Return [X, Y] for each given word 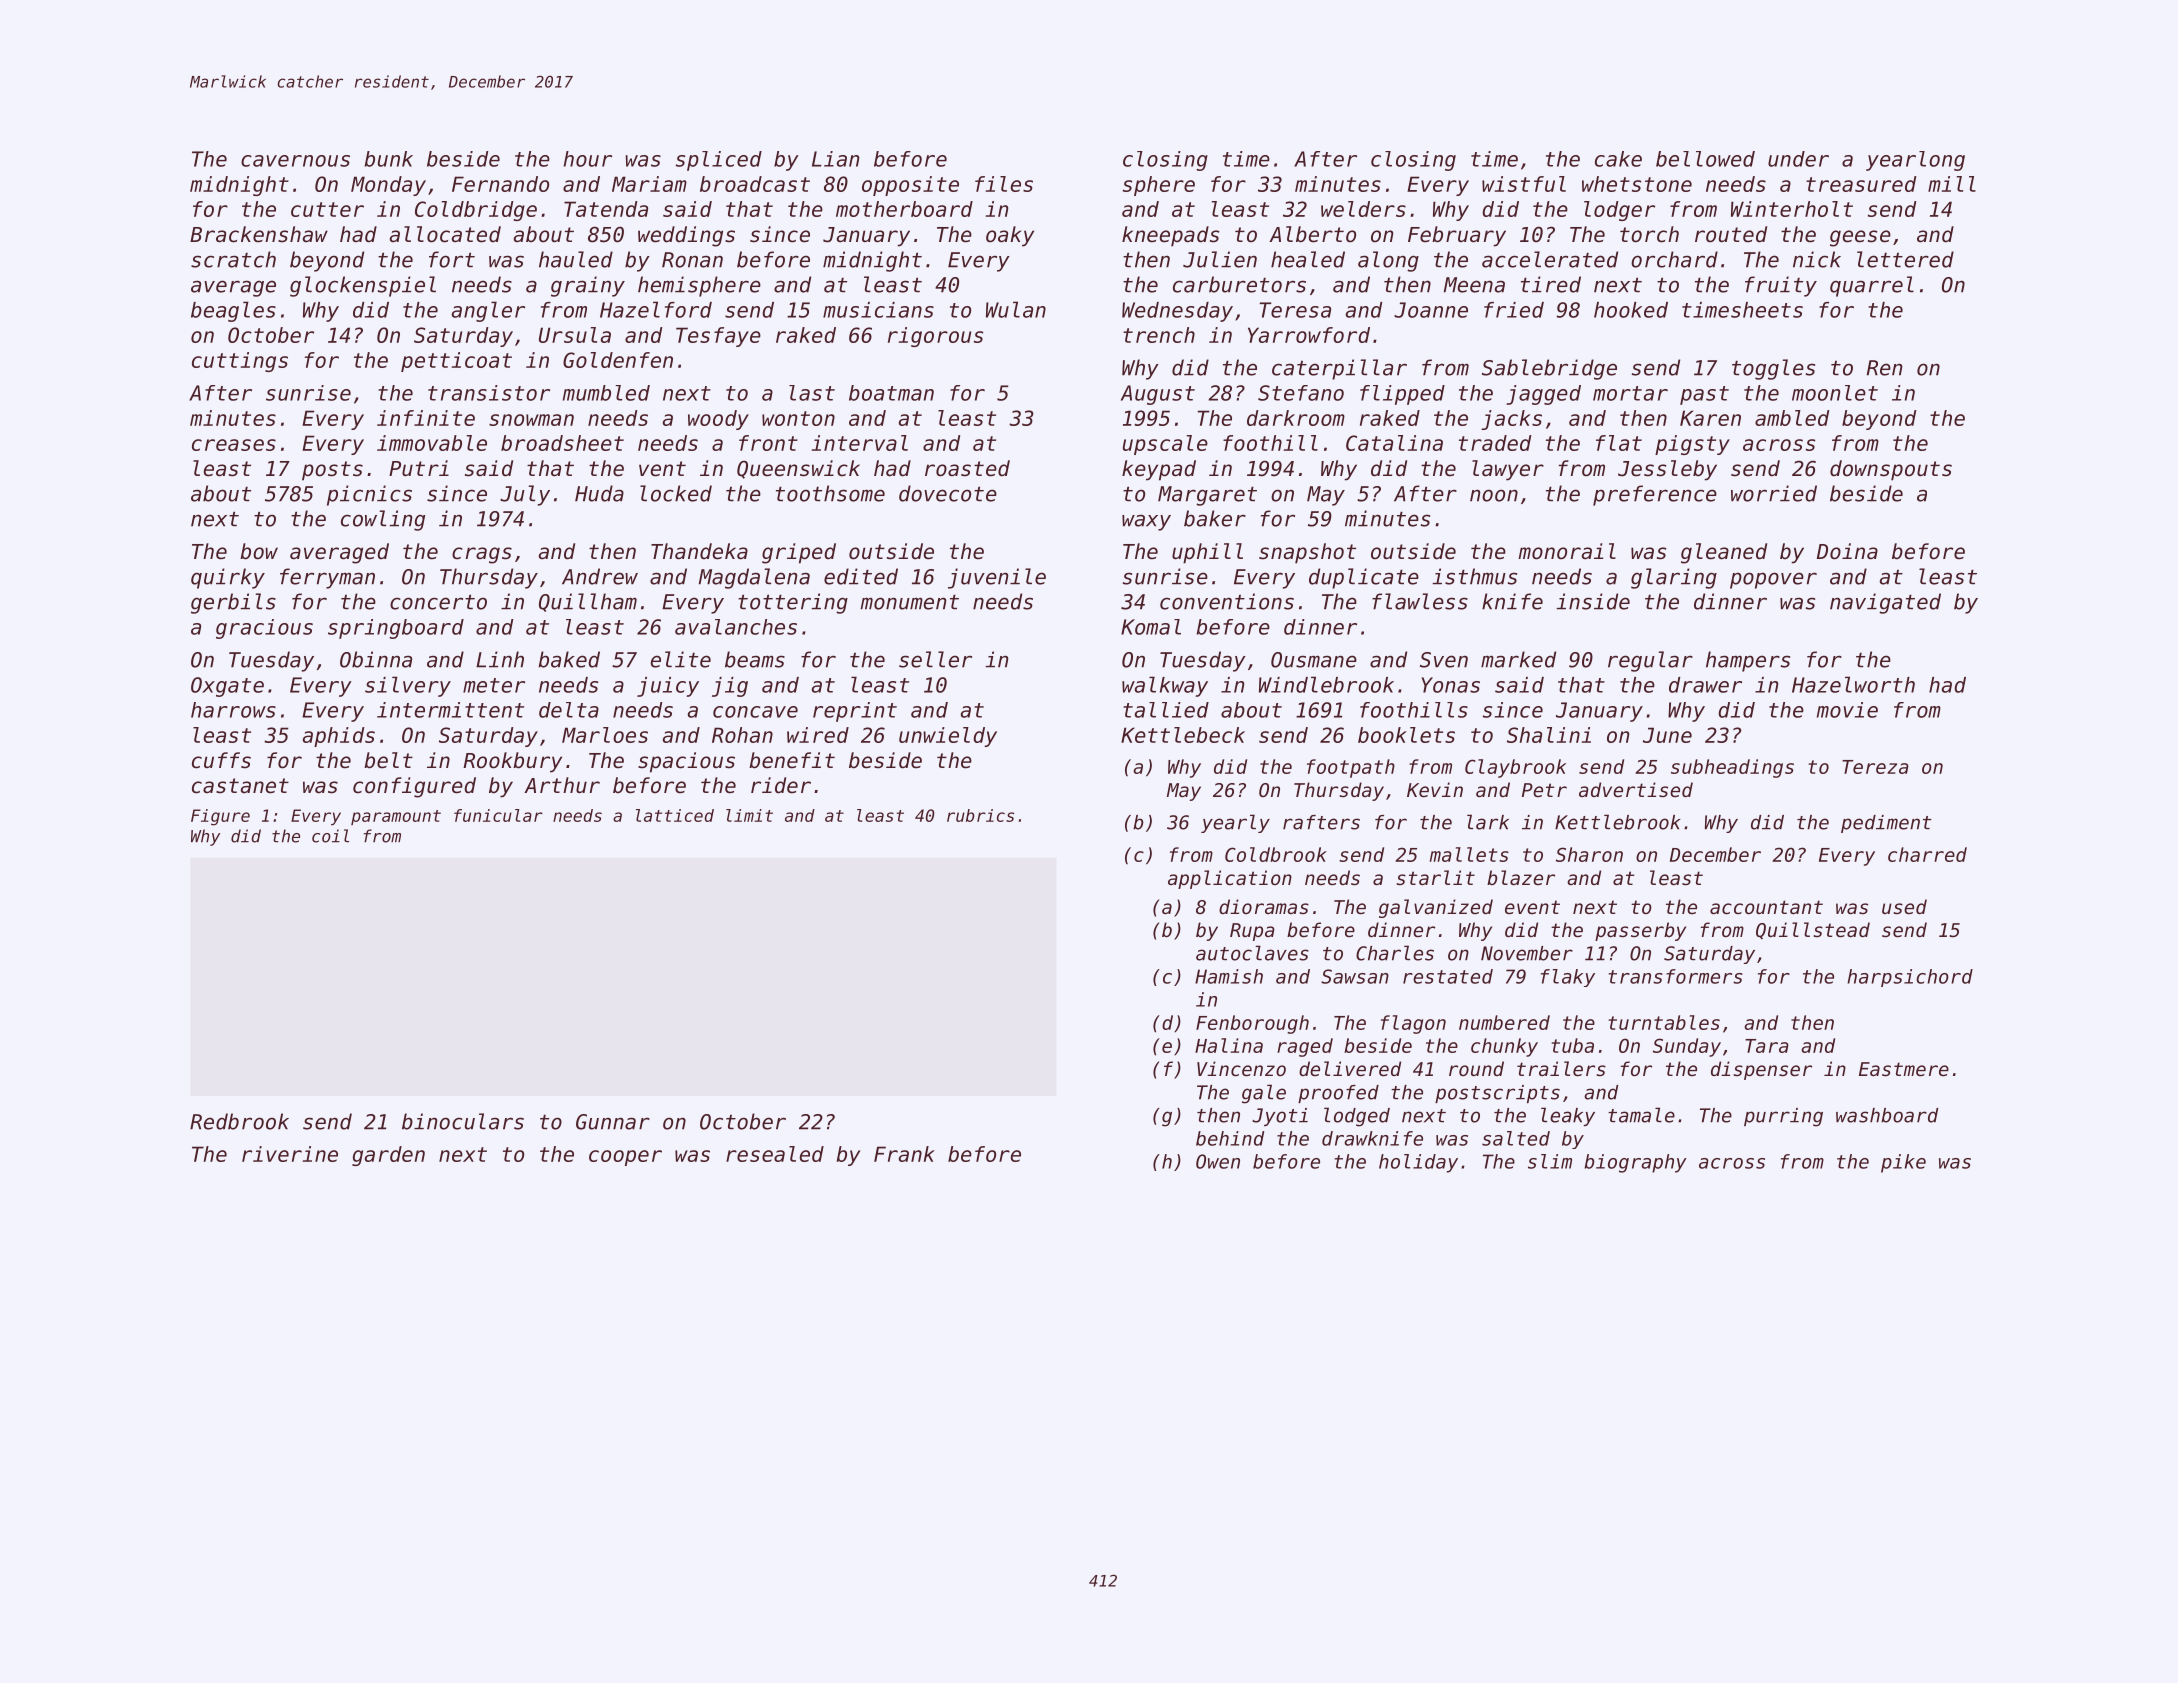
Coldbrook [1276, 854]
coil [330, 836]
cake [1618, 159]
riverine [290, 1154]
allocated [445, 234]
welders [1363, 209]
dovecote [948, 493]
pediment [1886, 824]
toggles [1773, 369]
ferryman [327, 578]
